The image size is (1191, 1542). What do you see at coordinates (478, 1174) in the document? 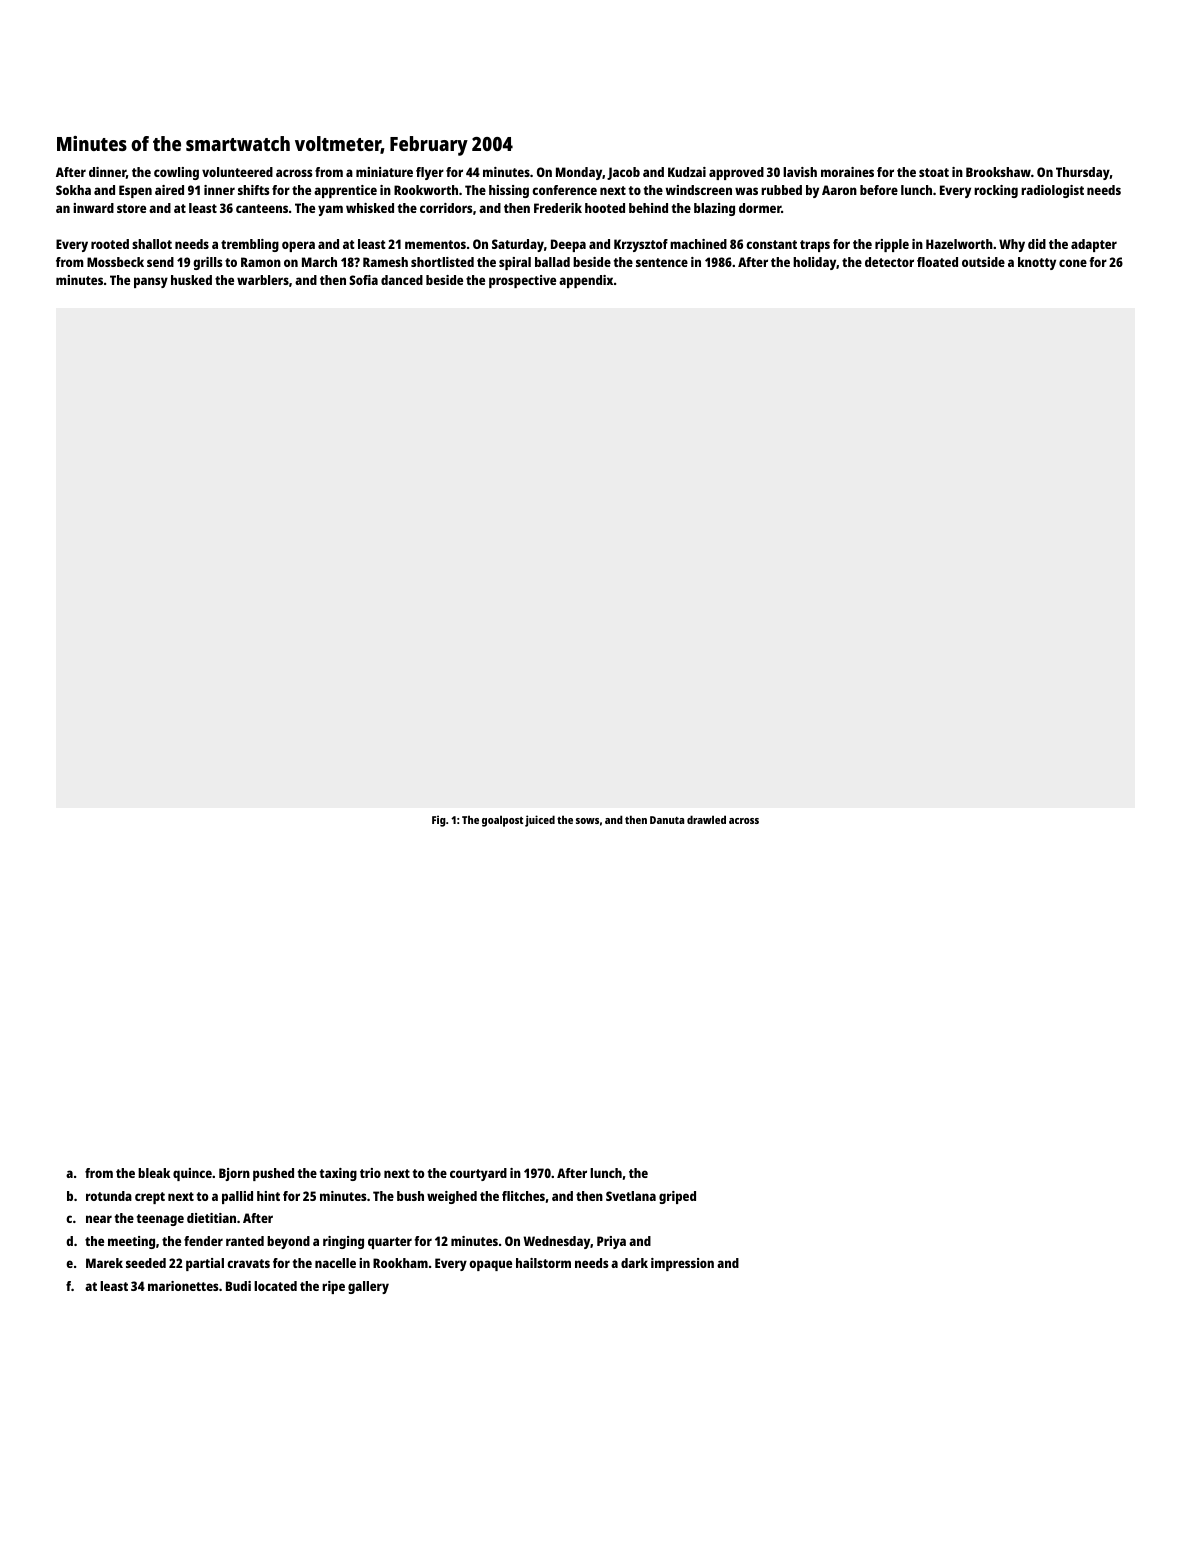
I see `courtyard` at bounding box center [478, 1174].
